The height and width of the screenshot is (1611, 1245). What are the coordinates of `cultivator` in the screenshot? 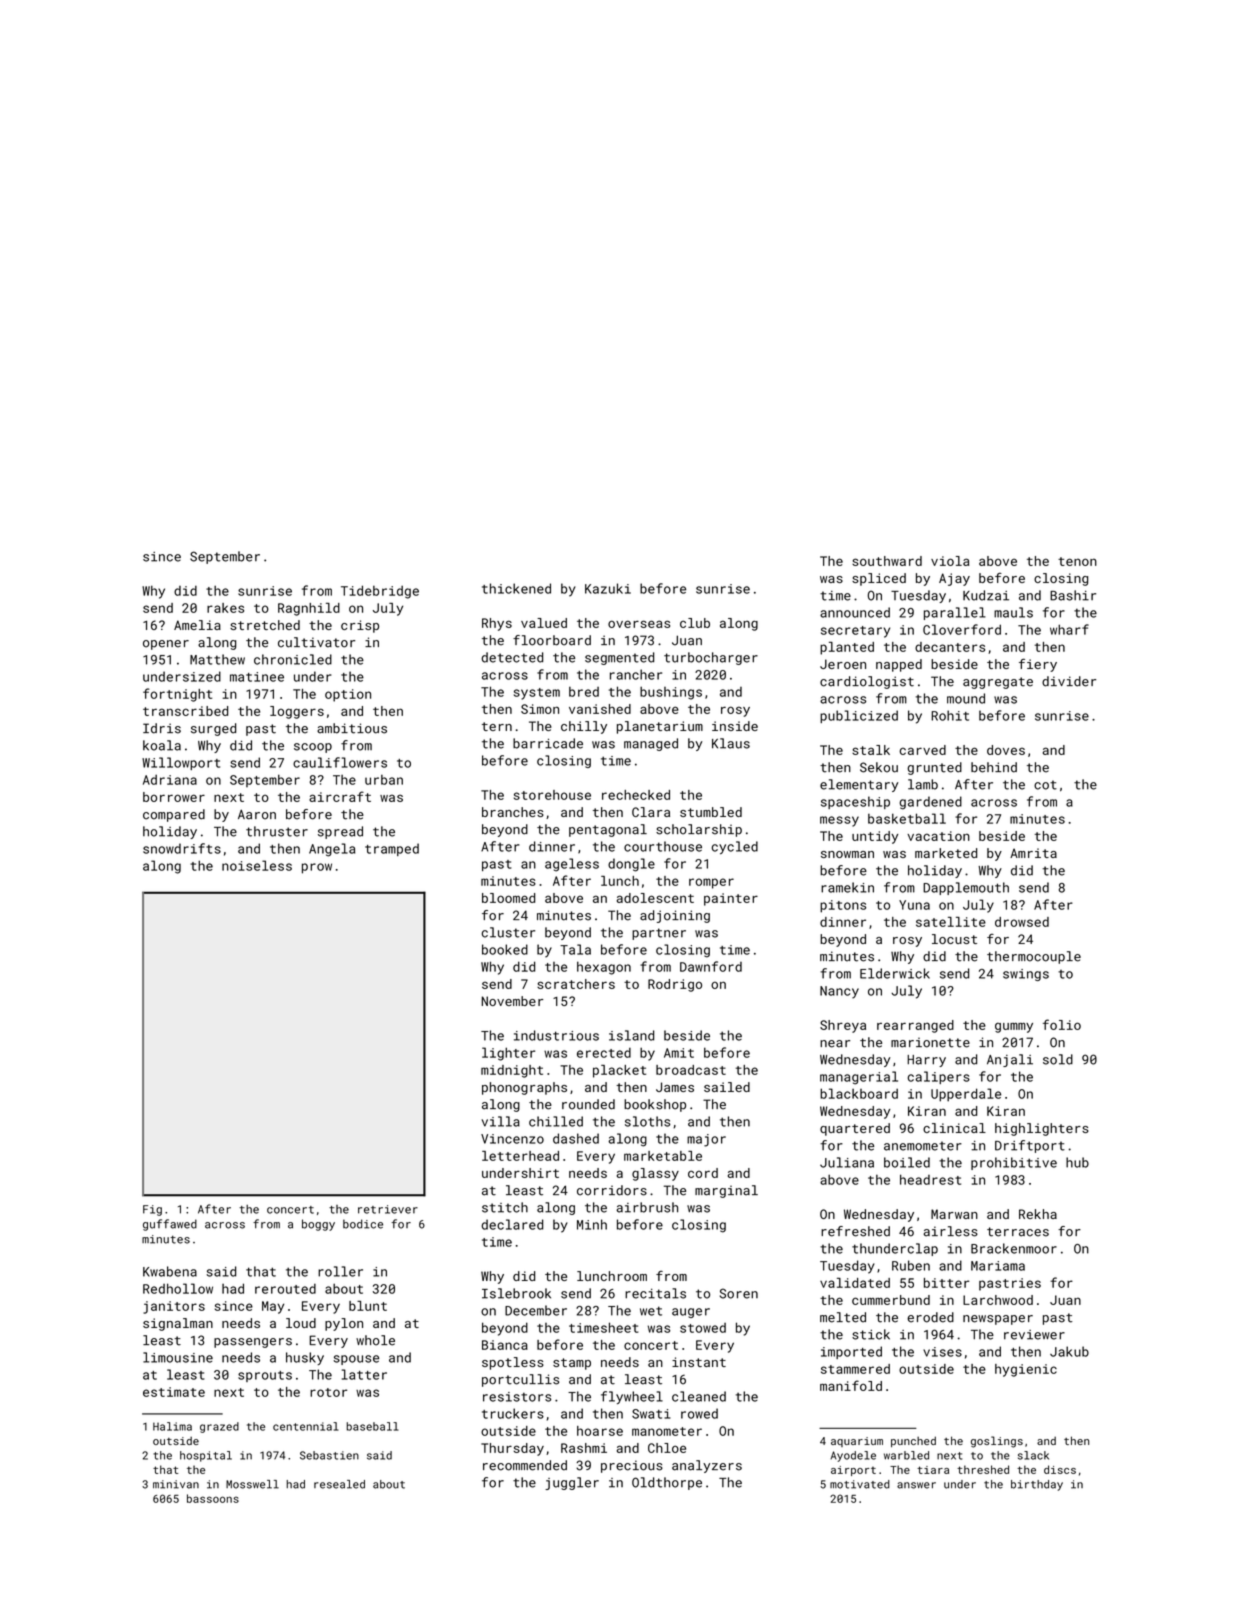 It's located at (316, 642).
